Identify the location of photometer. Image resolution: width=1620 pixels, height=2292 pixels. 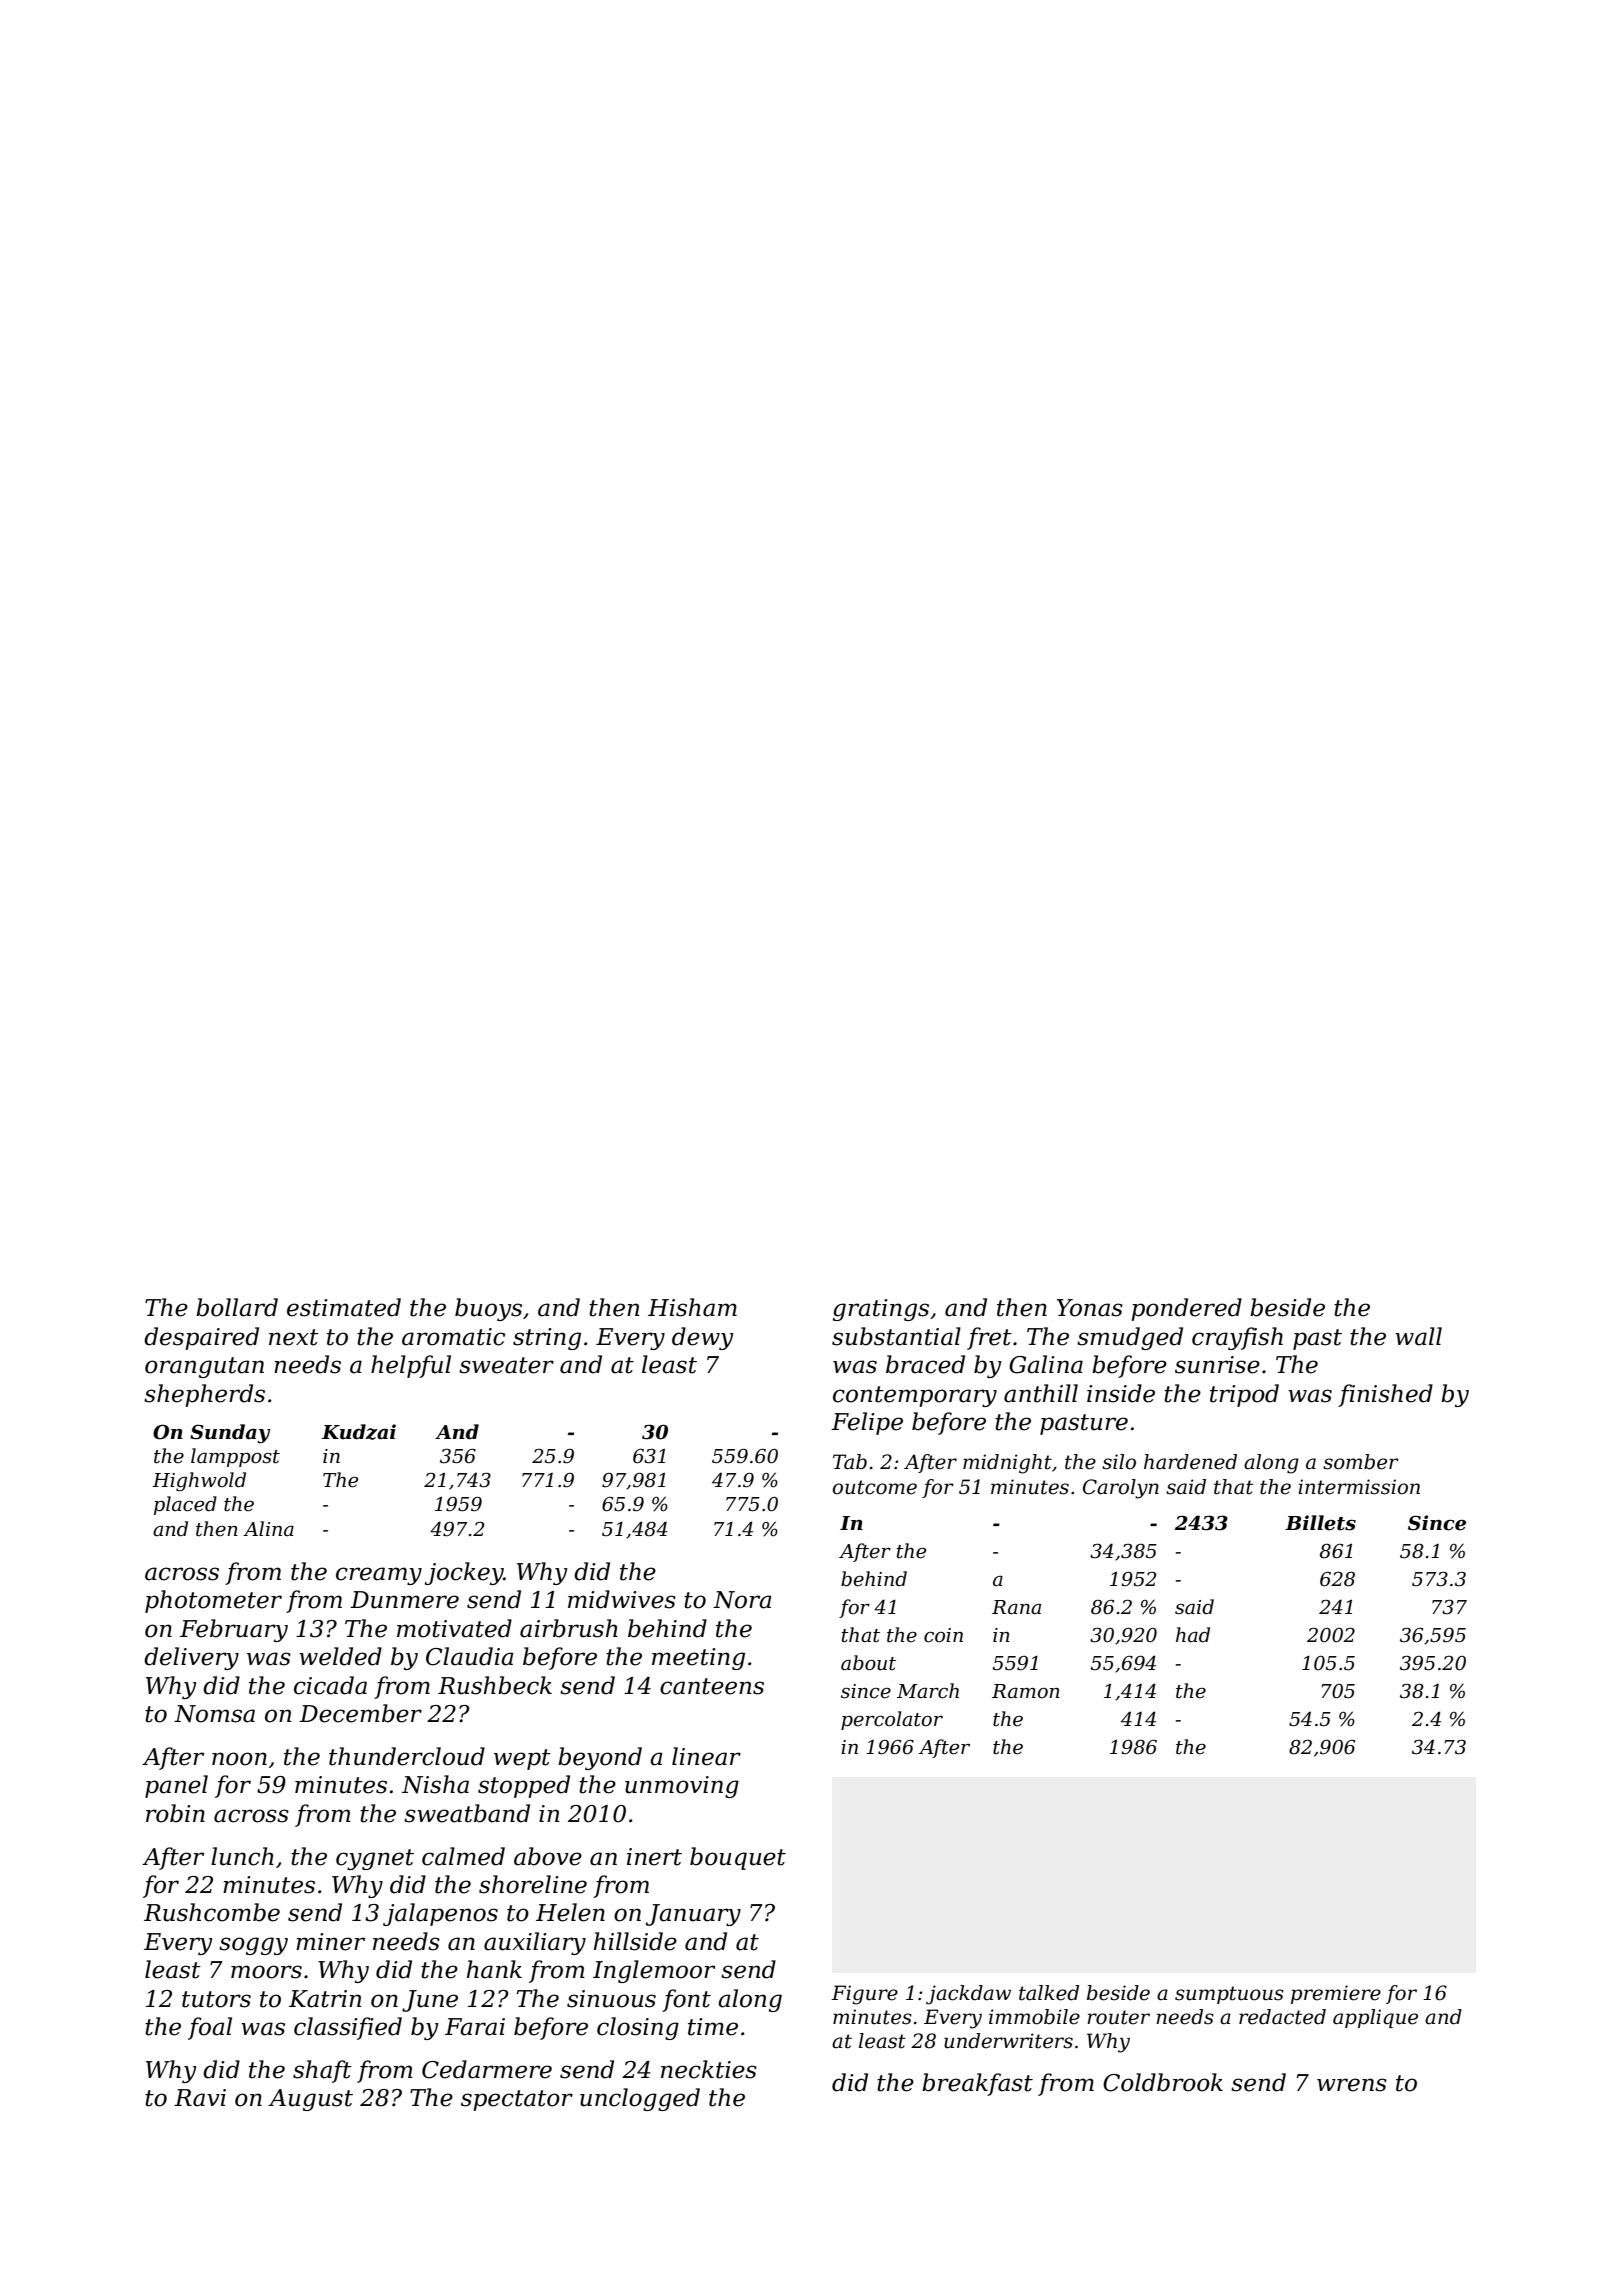
(213, 1601).
